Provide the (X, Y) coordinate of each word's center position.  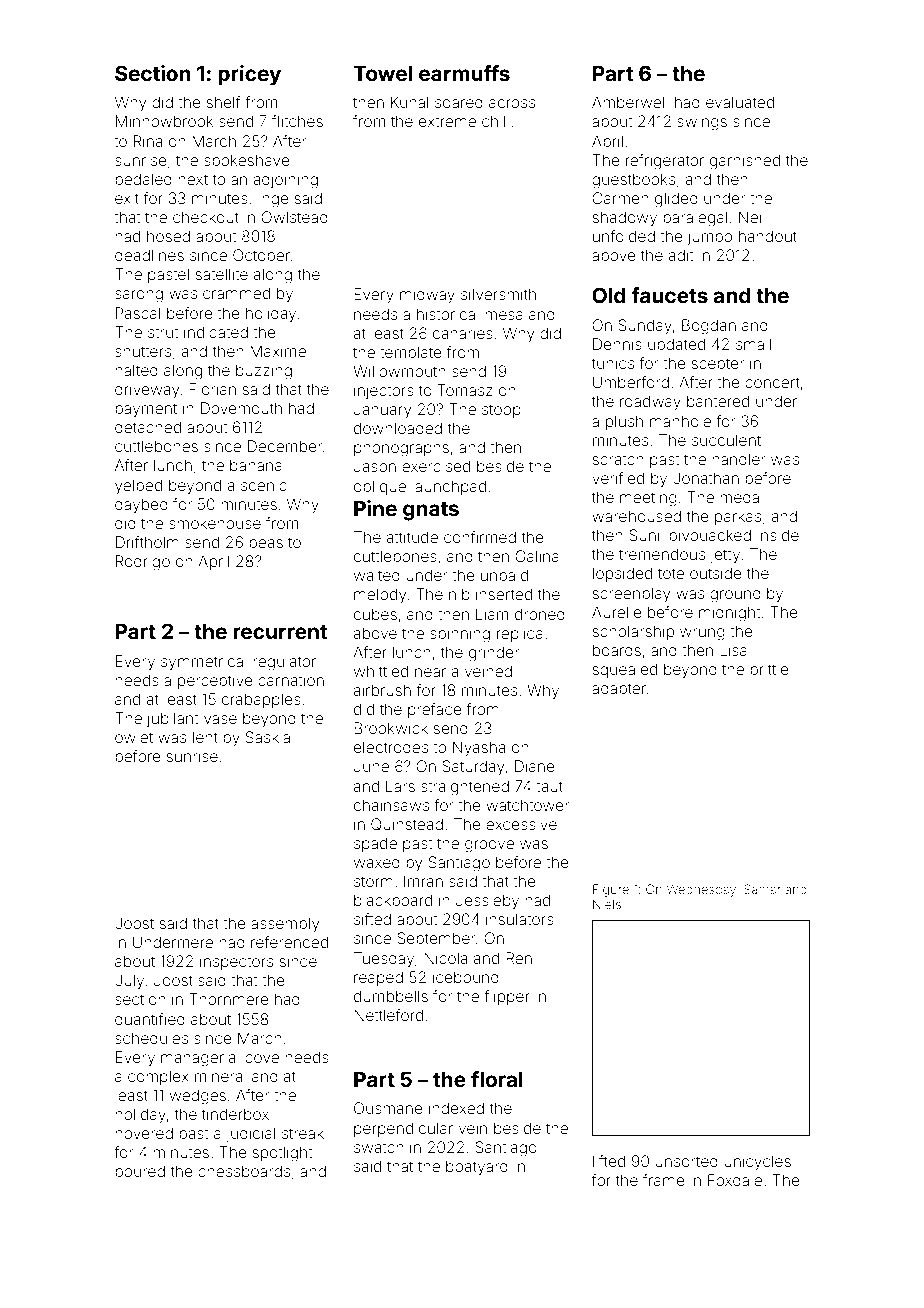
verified (618, 478)
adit (680, 255)
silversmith (498, 294)
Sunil (646, 535)
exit (127, 198)
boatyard (477, 1167)
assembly (285, 925)
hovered (144, 1133)
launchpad (449, 487)
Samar (762, 889)
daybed (141, 505)
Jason (375, 466)
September (436, 939)
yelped (138, 487)
